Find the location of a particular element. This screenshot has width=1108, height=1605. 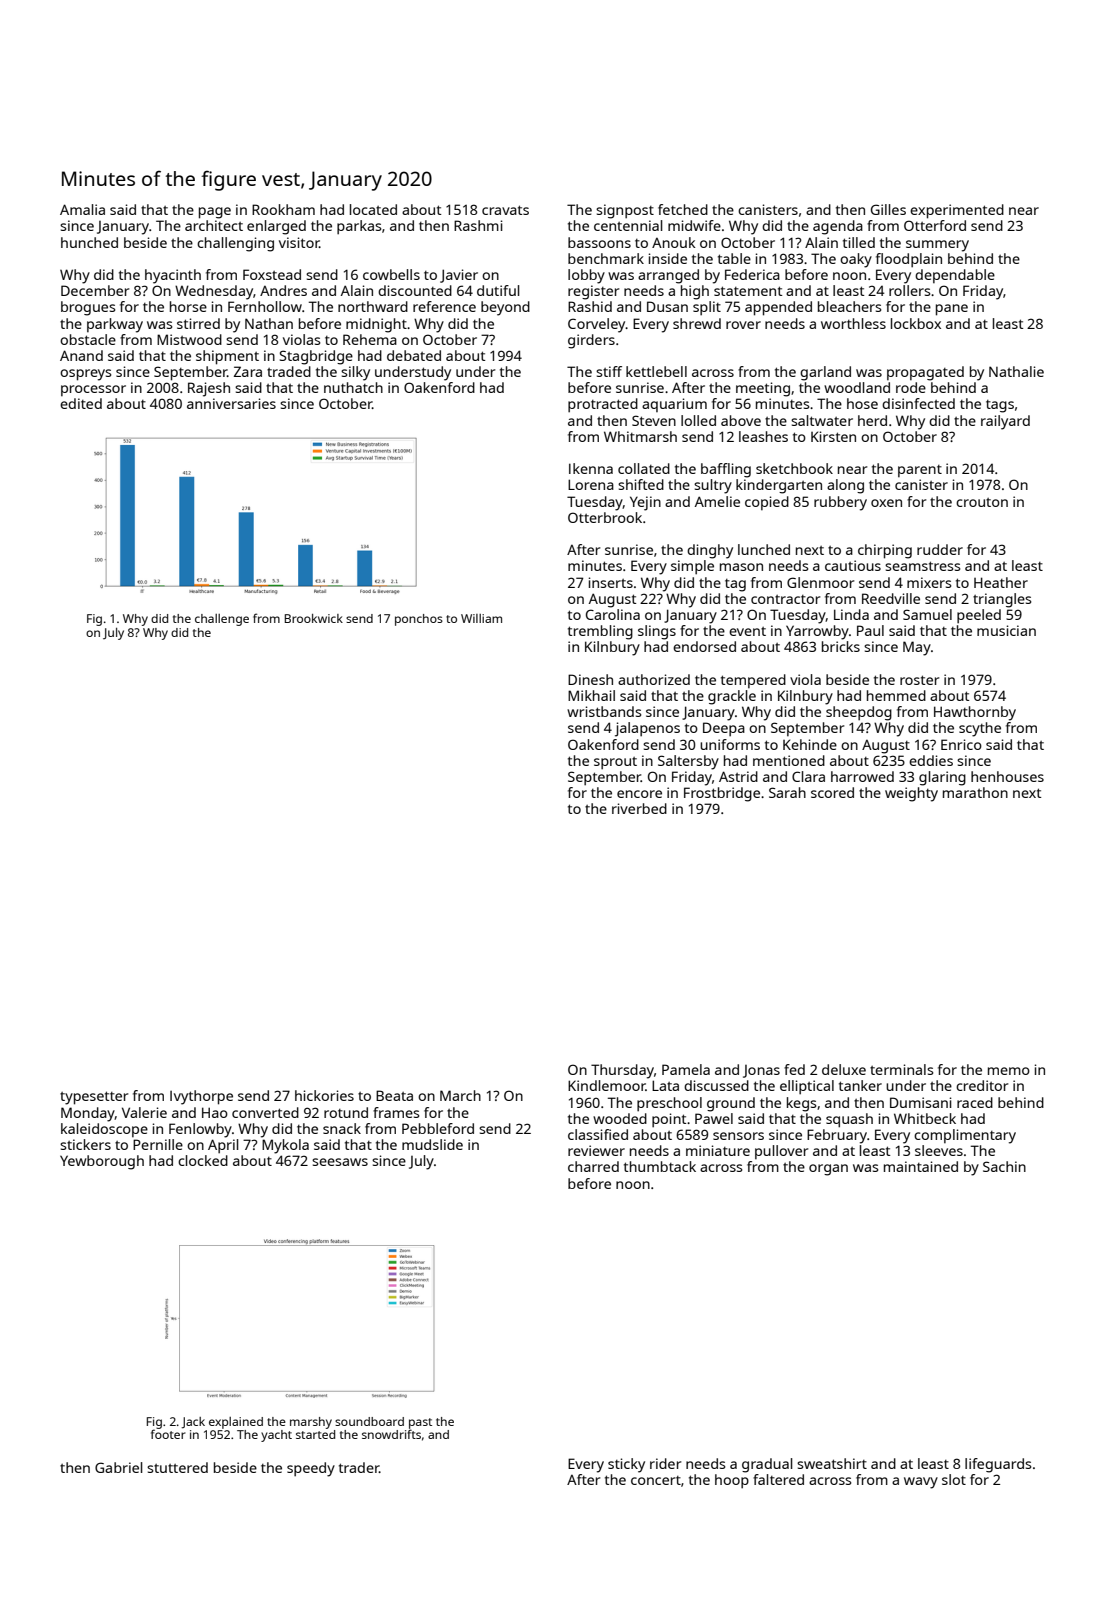

Anouk is located at coordinates (674, 242).
